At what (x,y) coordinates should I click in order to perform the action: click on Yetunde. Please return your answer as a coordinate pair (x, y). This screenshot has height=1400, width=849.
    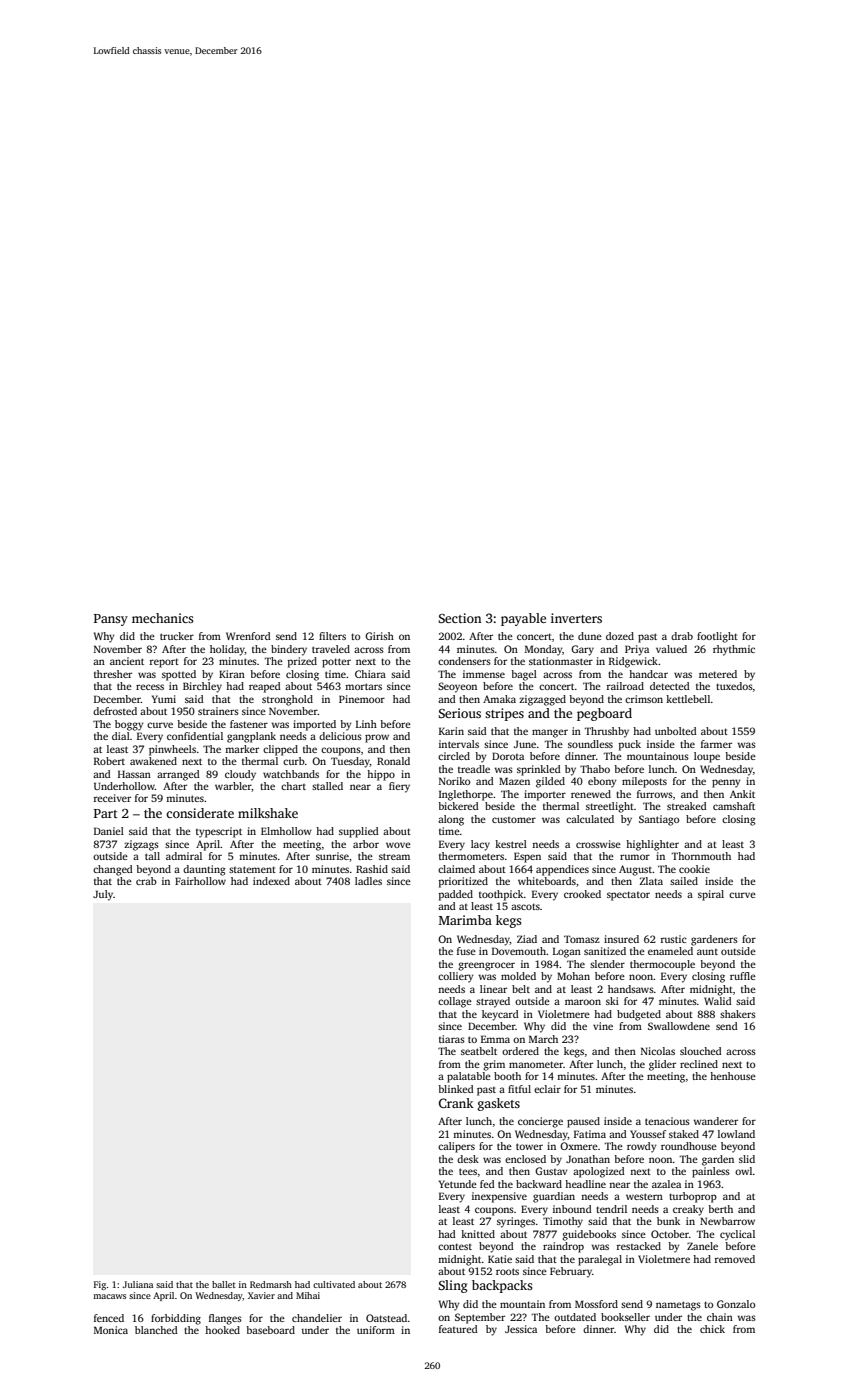
    Looking at the image, I should click on (458, 1184).
